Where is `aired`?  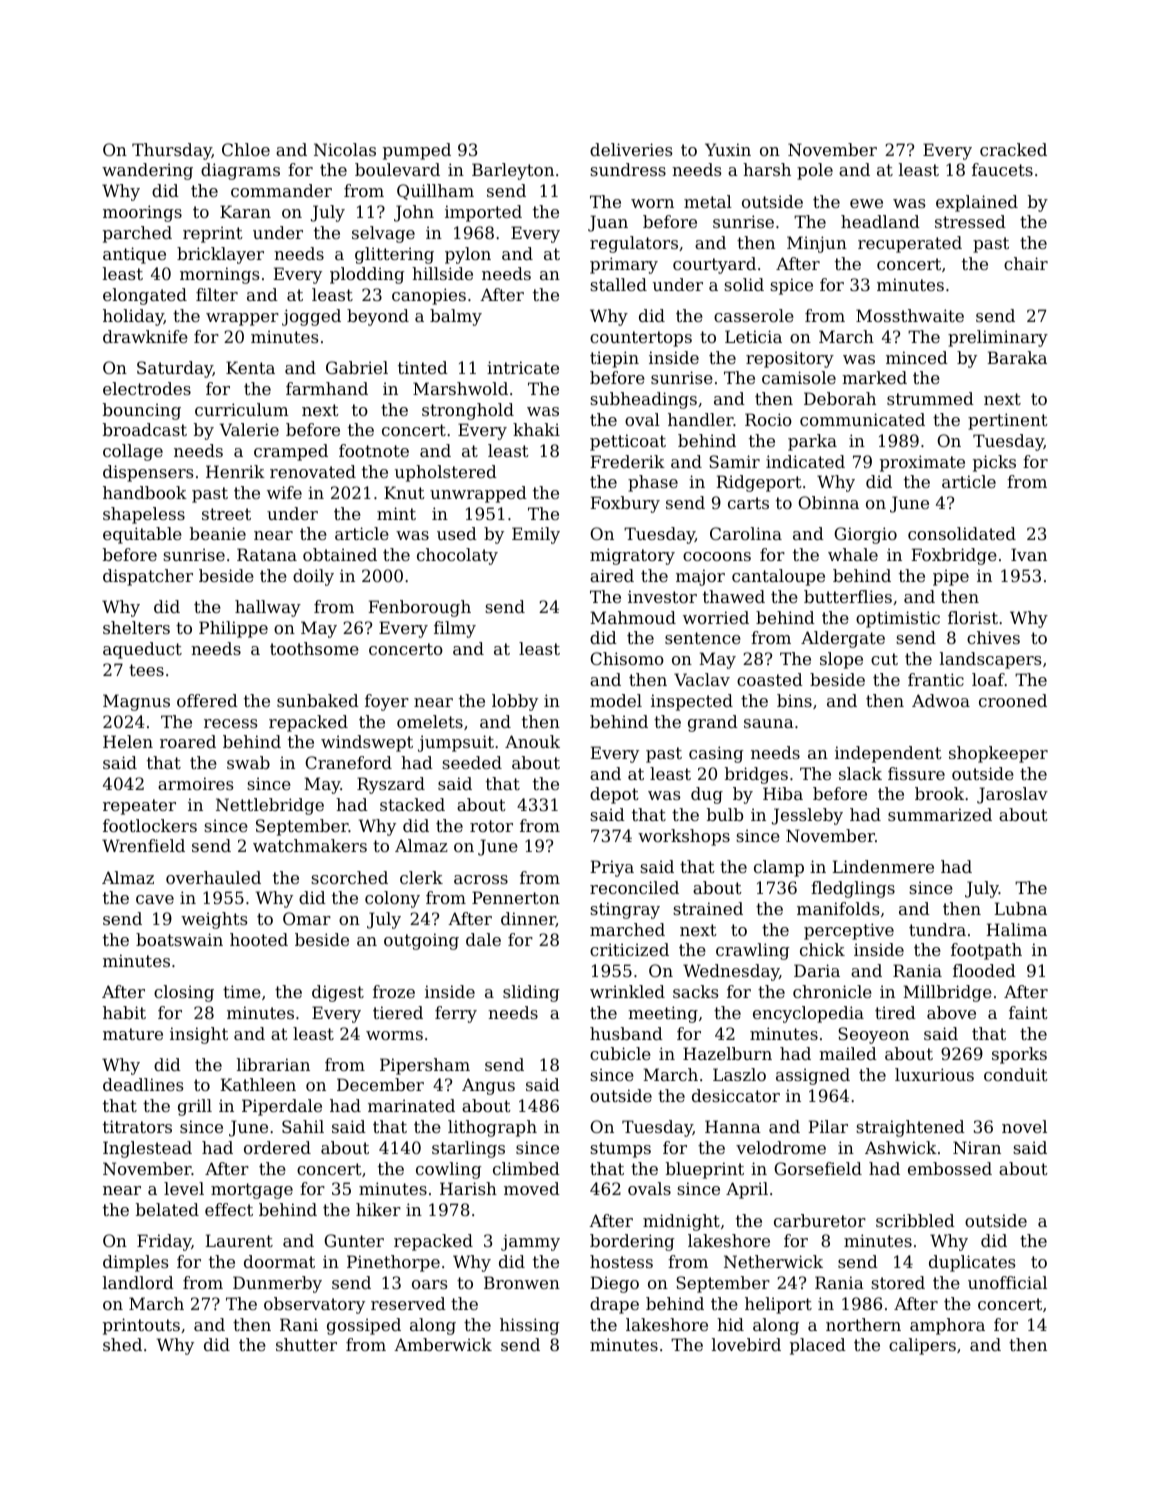
aired is located at coordinates (612, 575).
